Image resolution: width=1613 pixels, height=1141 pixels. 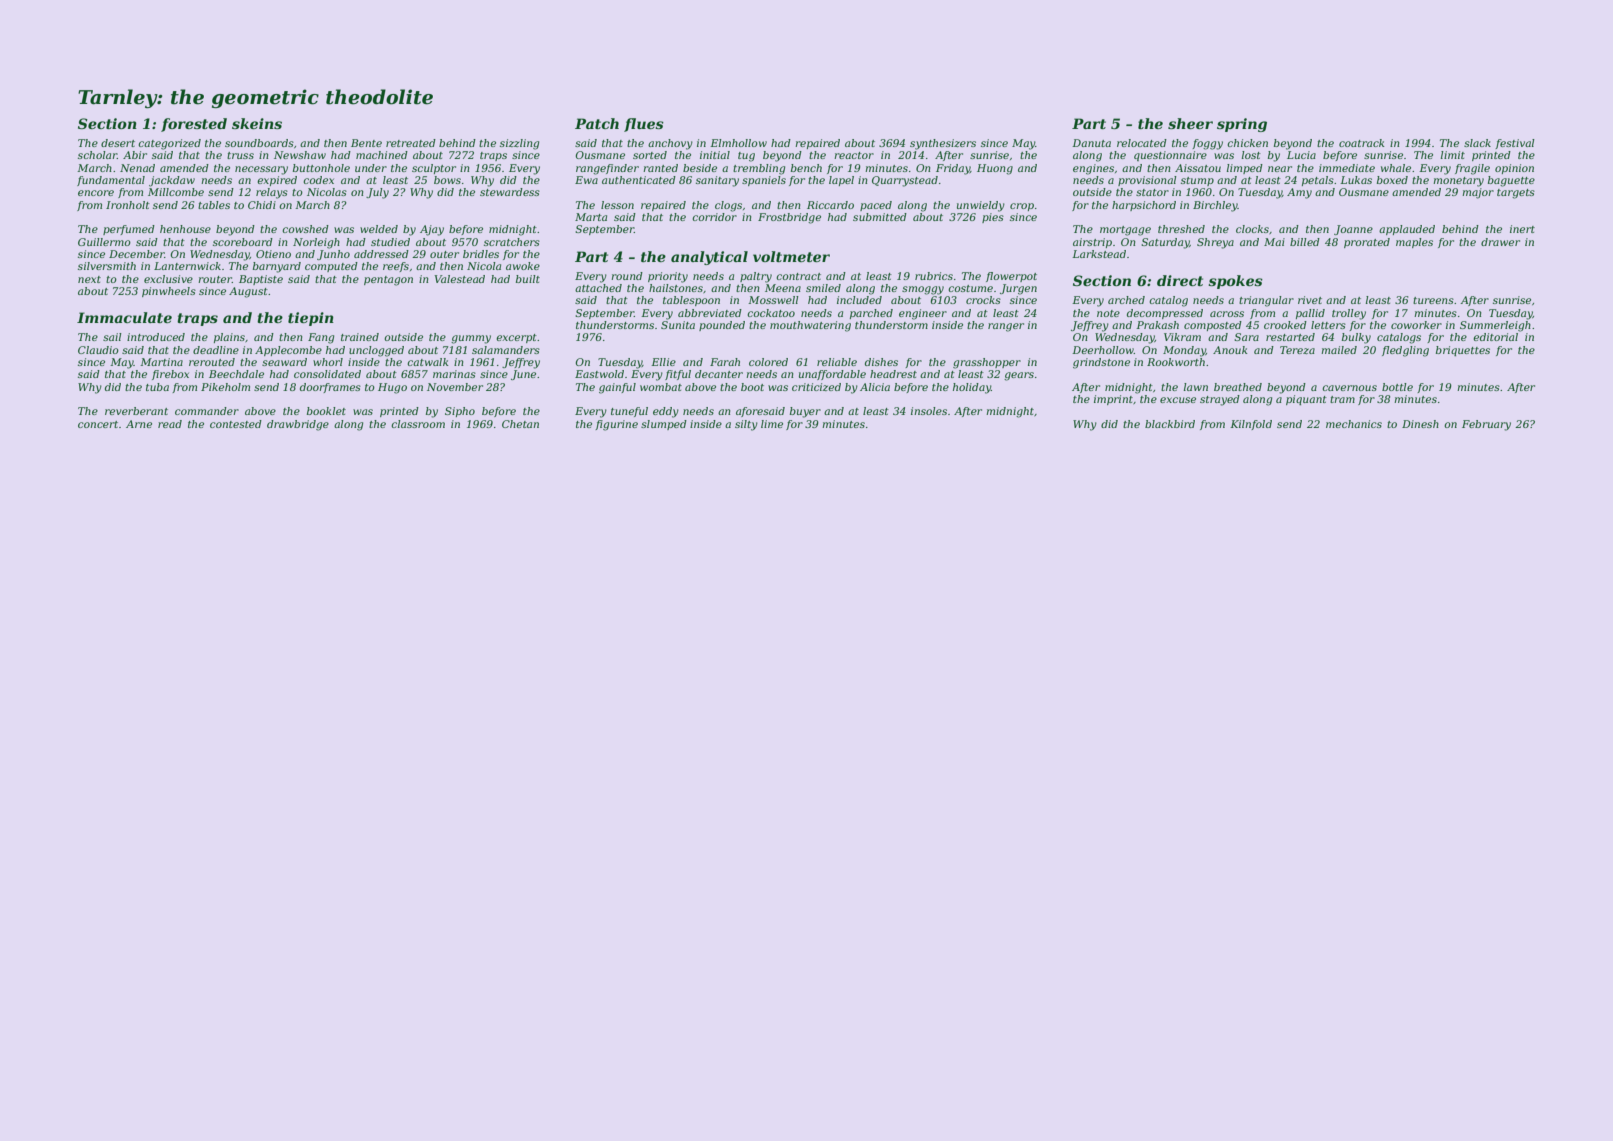 What do you see at coordinates (129, 230) in the image?
I see `perfumed` at bounding box center [129, 230].
